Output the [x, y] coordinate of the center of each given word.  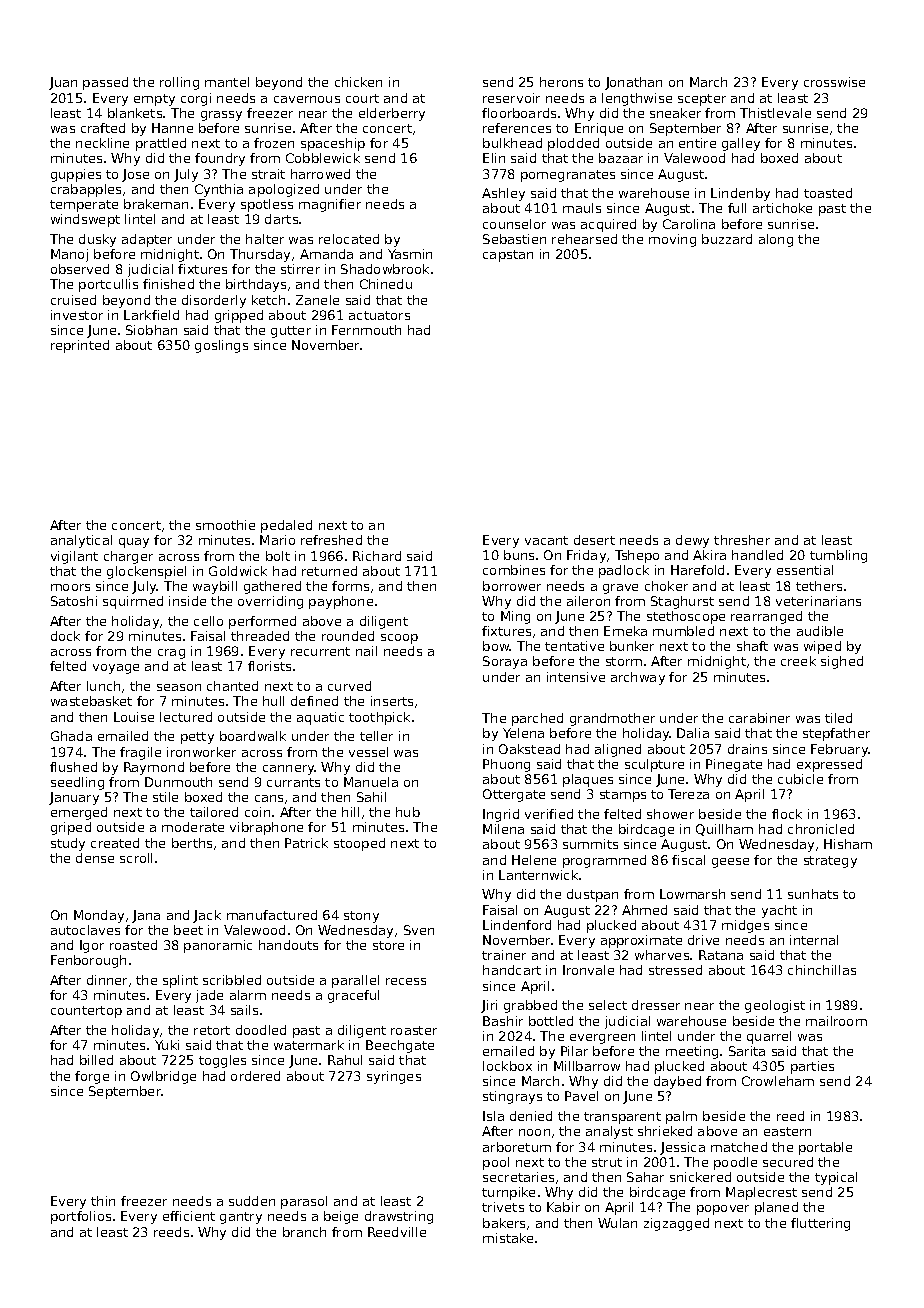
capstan [508, 256]
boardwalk [253, 736]
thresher [742, 540]
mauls [582, 208]
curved [349, 686]
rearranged [766, 617]
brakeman [156, 204]
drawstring [399, 1217]
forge [92, 1077]
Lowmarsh [692, 894]
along [776, 240]
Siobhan [151, 330]
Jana [146, 916]
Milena [503, 829]
